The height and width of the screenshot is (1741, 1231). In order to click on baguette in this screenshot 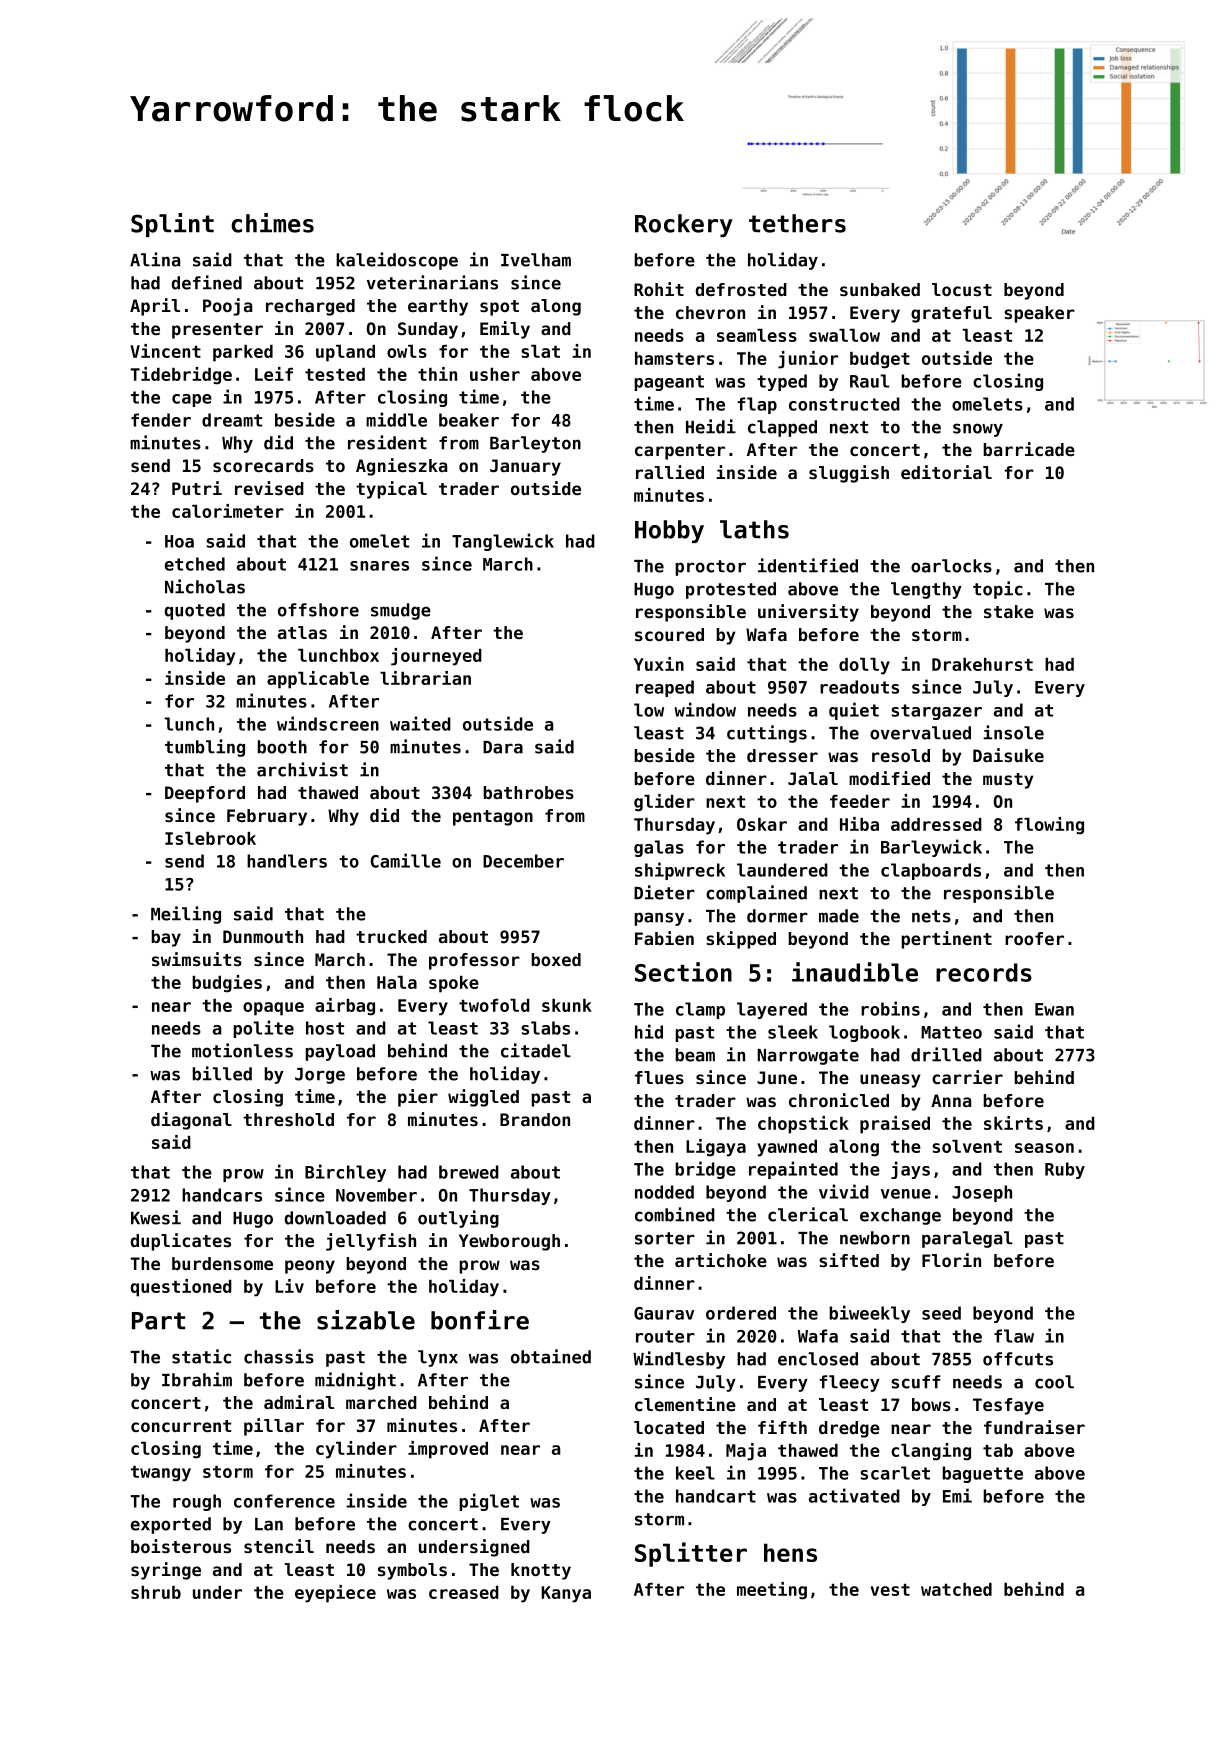, I will do `click(982, 1474)`.
